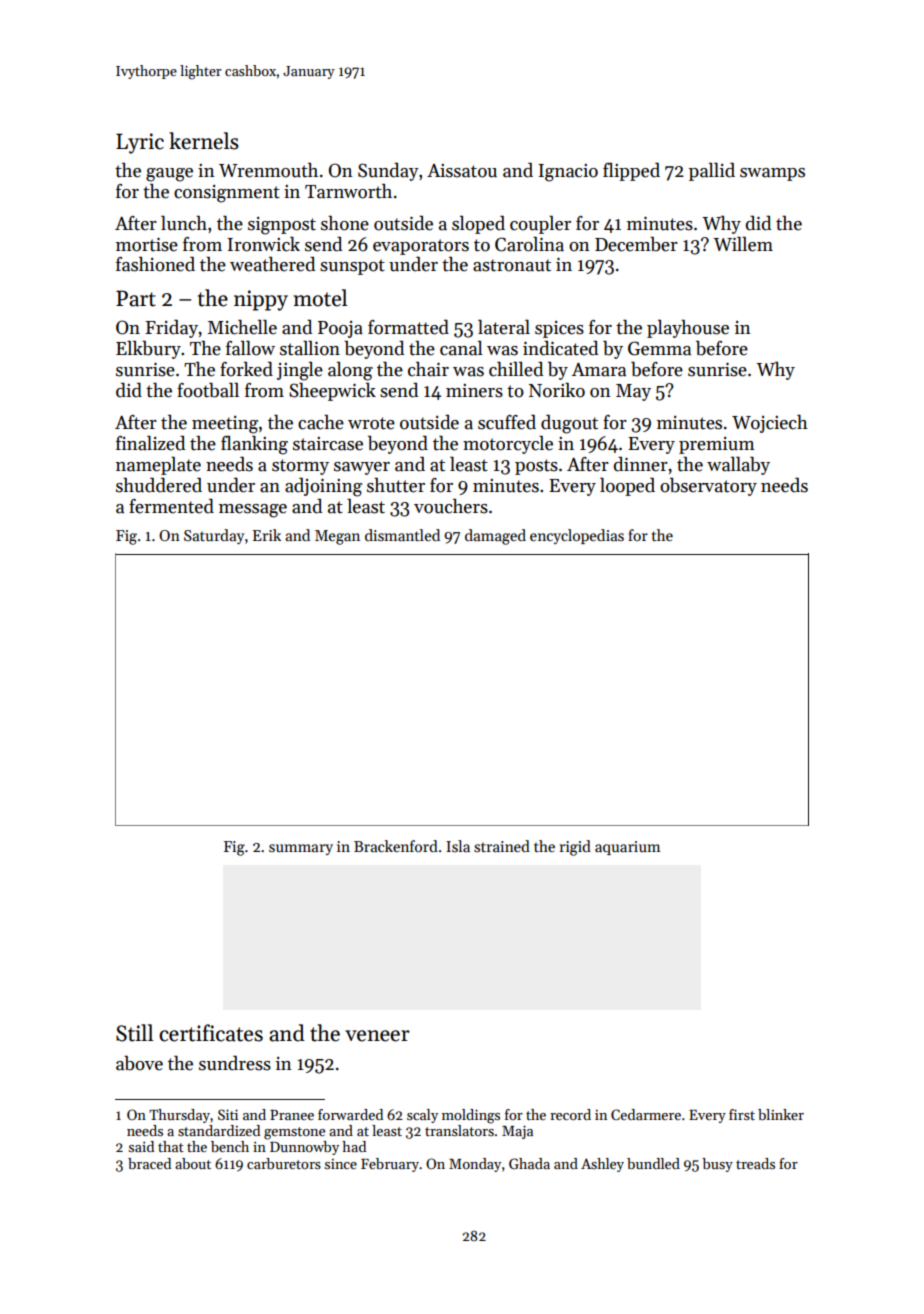 The width and height of the screenshot is (924, 1314). Describe the element at coordinates (377, 1036) in the screenshot. I see `veneer` at that location.
